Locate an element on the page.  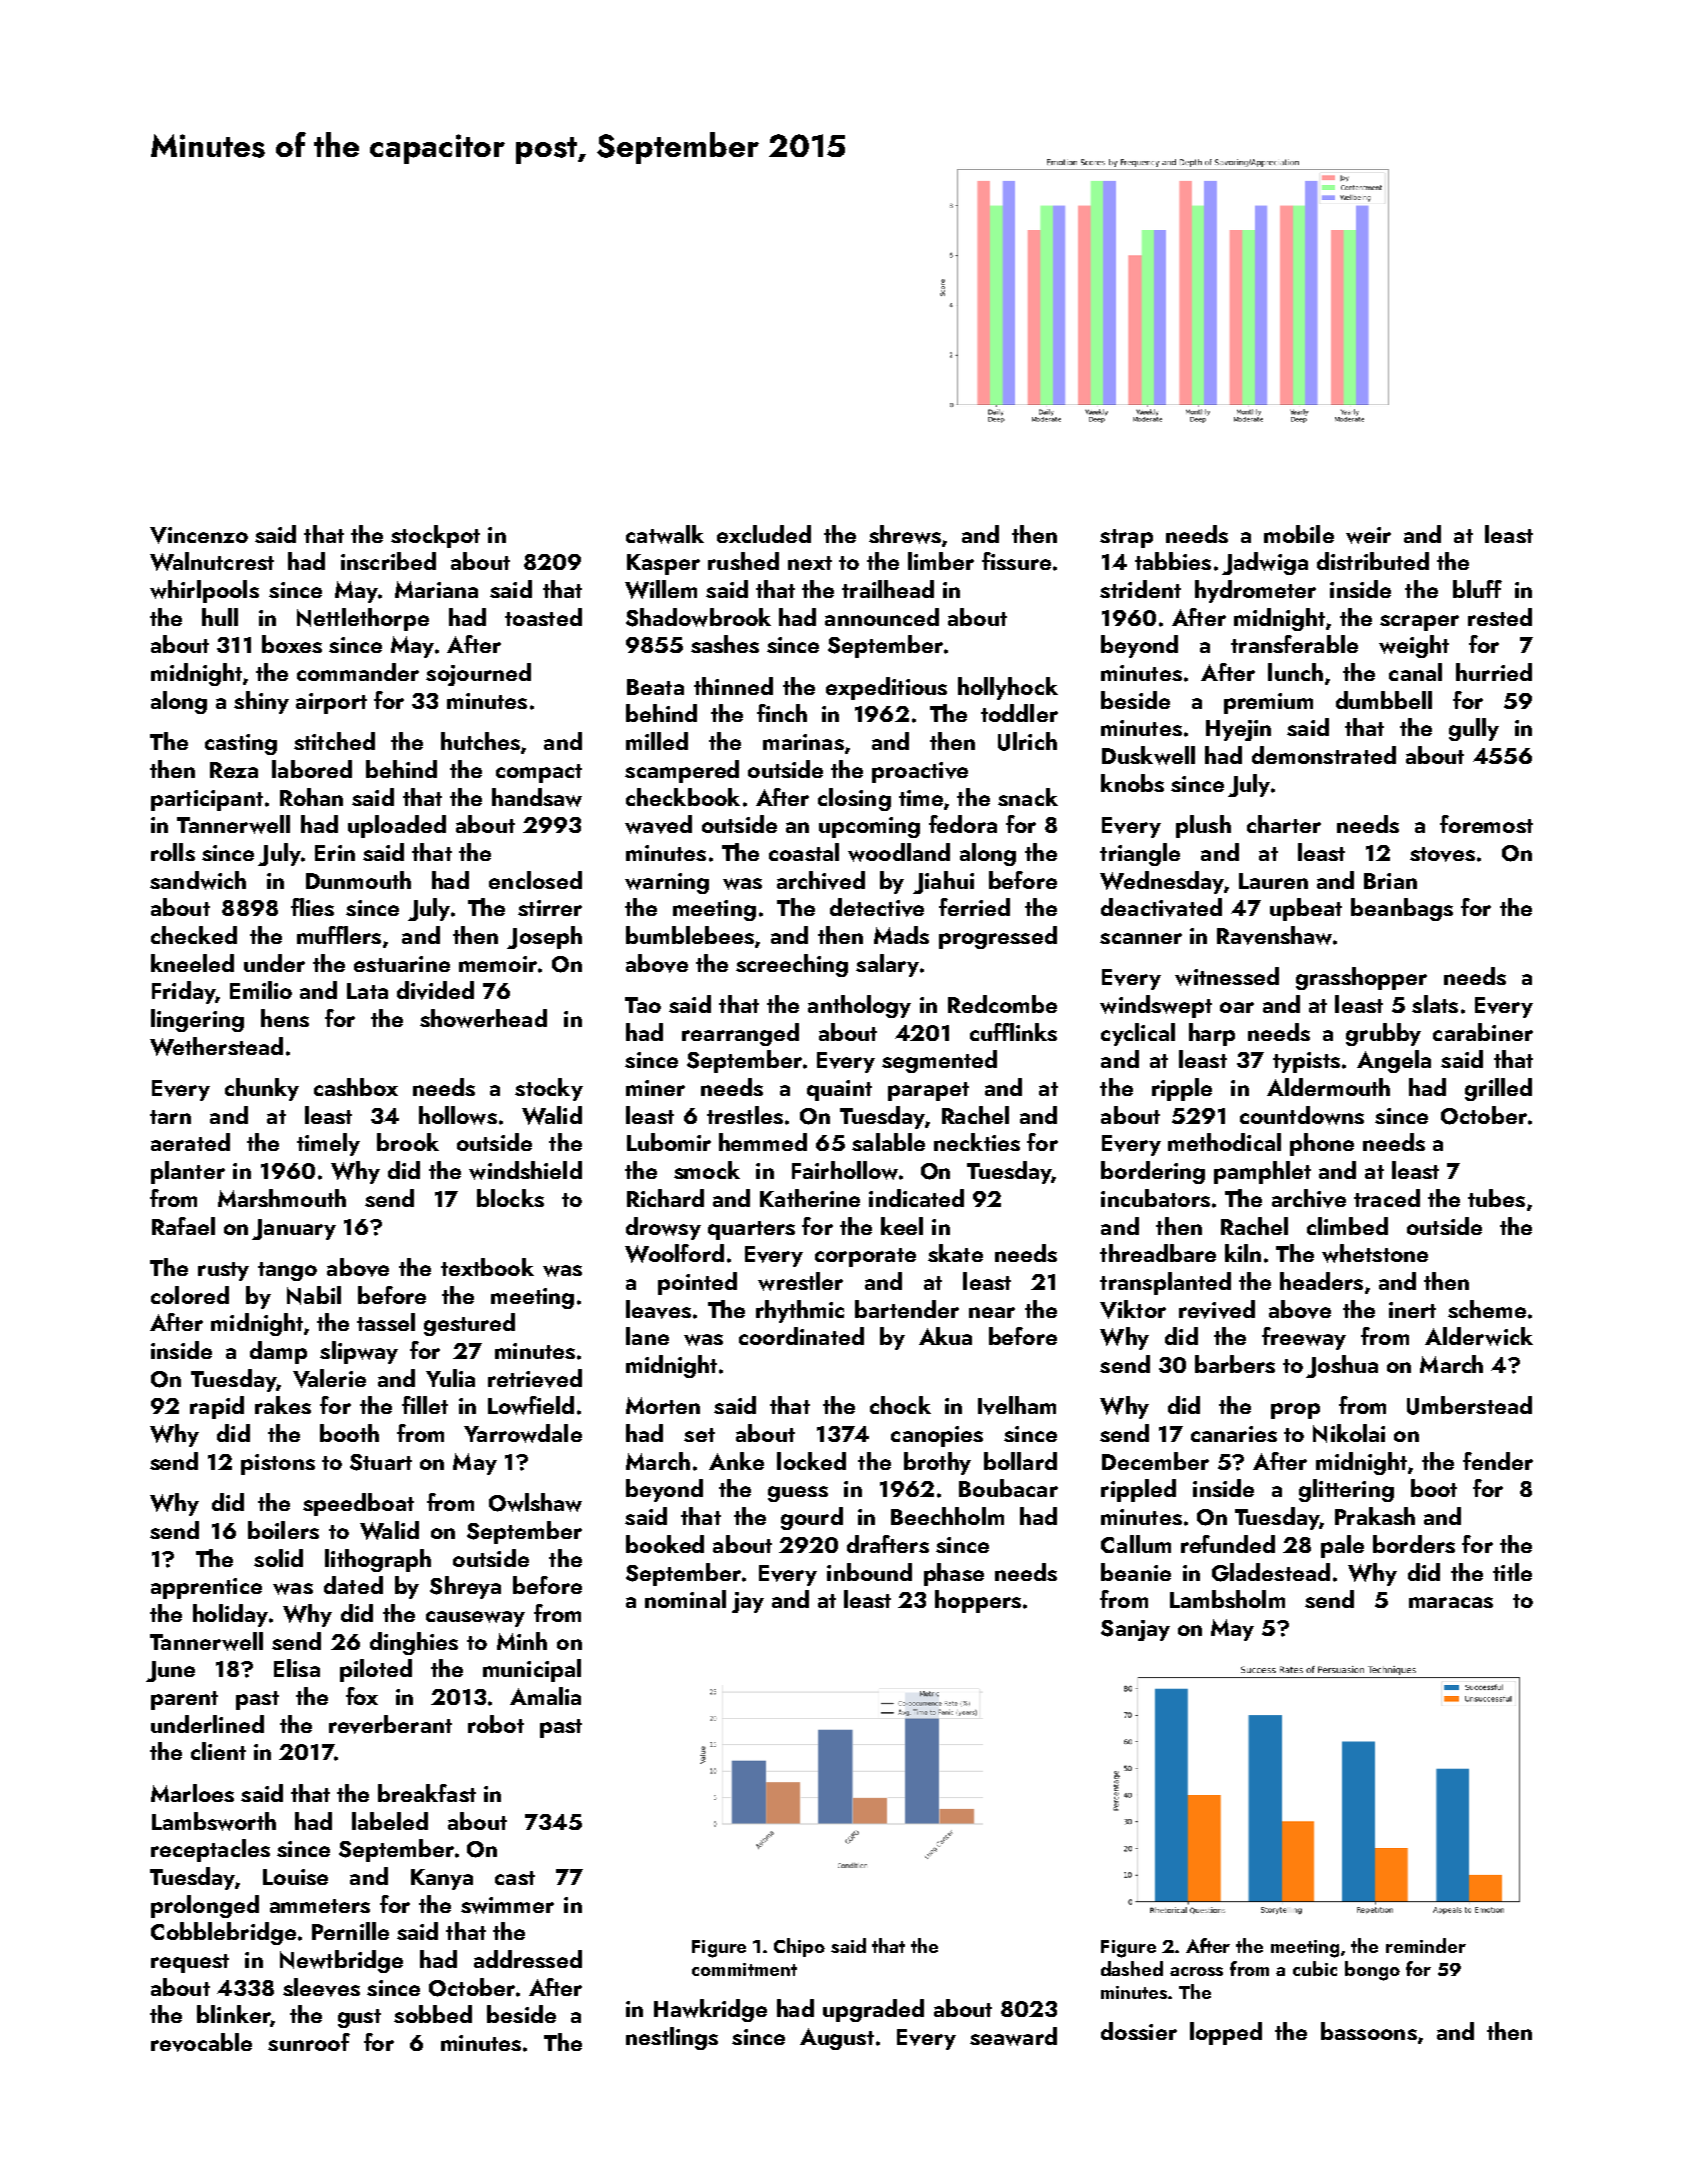
Willem is located at coordinates (661, 589).
